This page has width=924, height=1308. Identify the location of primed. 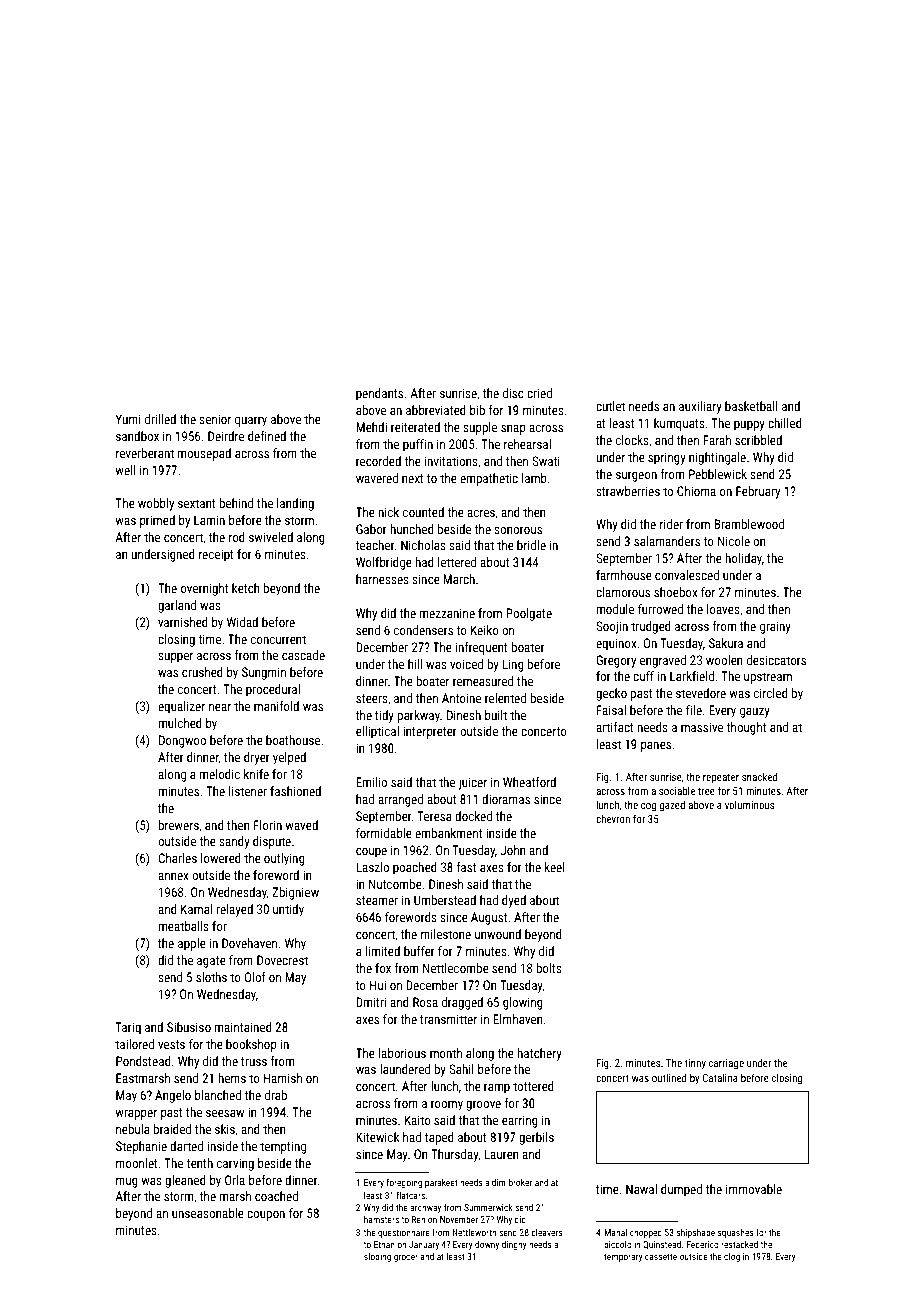
(157, 521).
